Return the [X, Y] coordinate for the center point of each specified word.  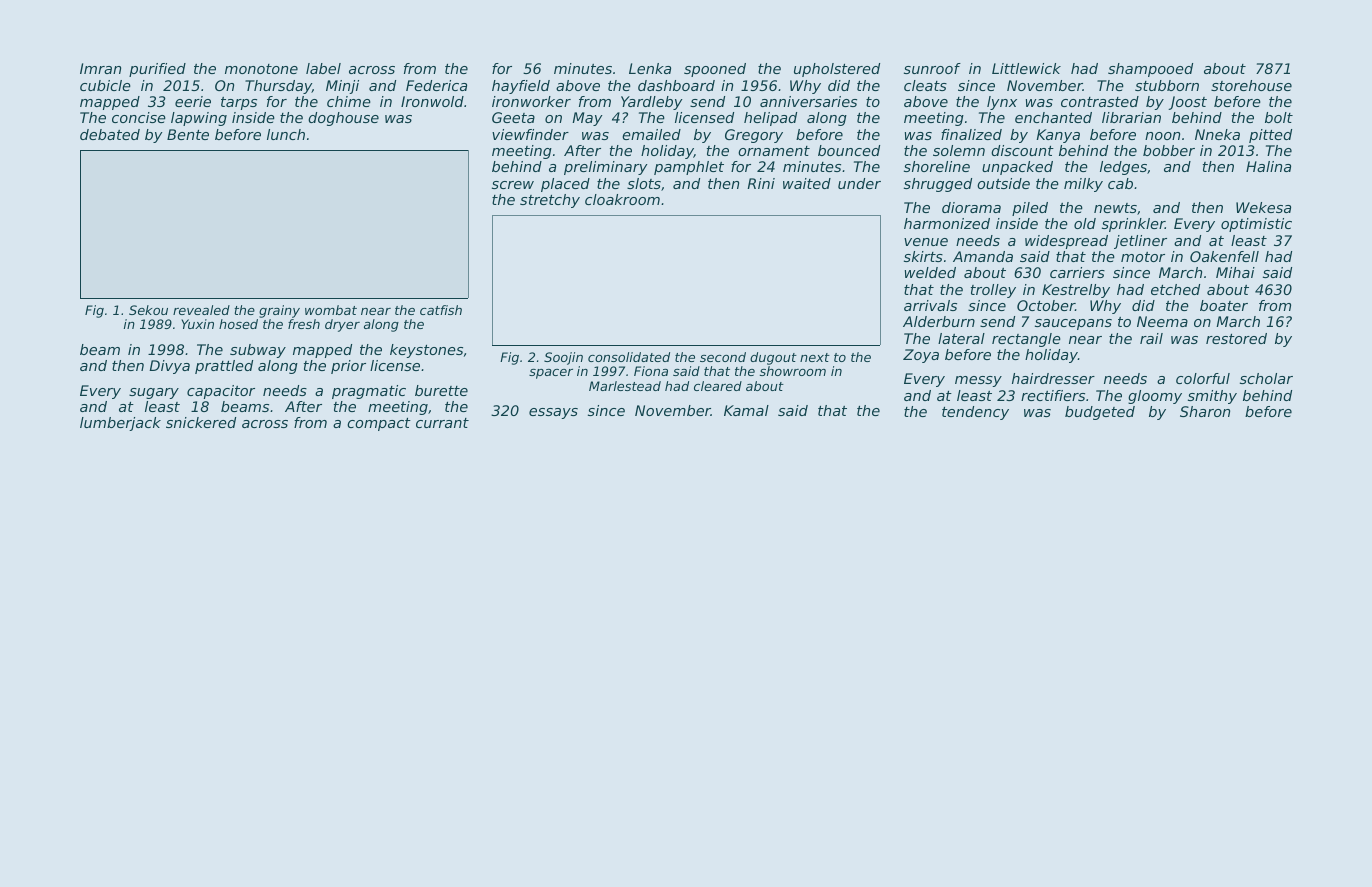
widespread [1066, 242]
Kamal [746, 410]
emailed [651, 134]
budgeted [1100, 413]
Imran [100, 68]
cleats [925, 85]
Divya [169, 367]
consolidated [629, 357]
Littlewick [1026, 68]
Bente [188, 134]
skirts [923, 256]
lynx [1002, 103]
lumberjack [120, 424]
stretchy [550, 201]
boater [1224, 305]
